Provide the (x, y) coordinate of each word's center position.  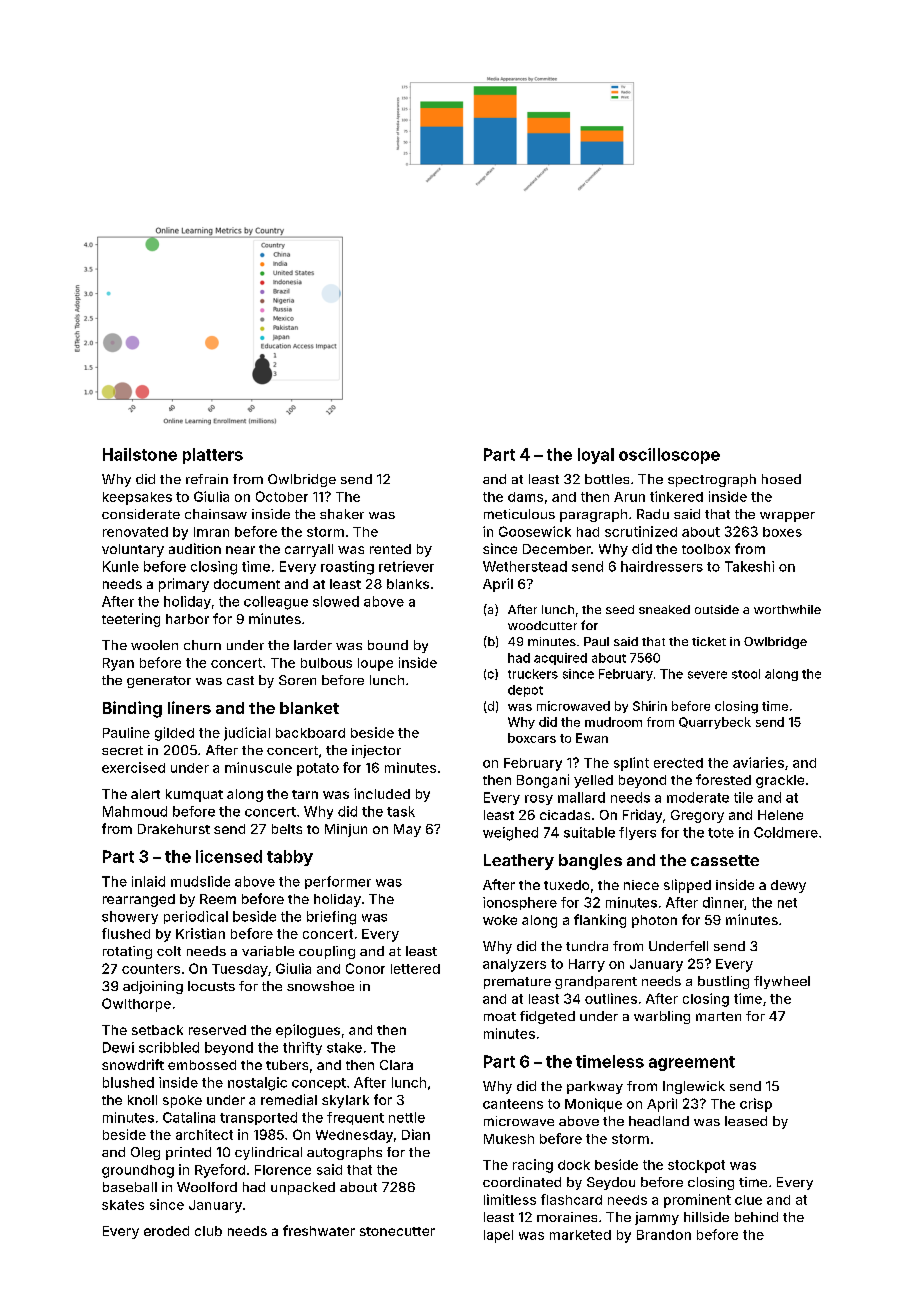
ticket (709, 641)
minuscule (258, 767)
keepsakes (137, 498)
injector (376, 751)
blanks (408, 584)
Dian (416, 1134)
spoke (182, 1101)
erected (678, 763)
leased (746, 1121)
